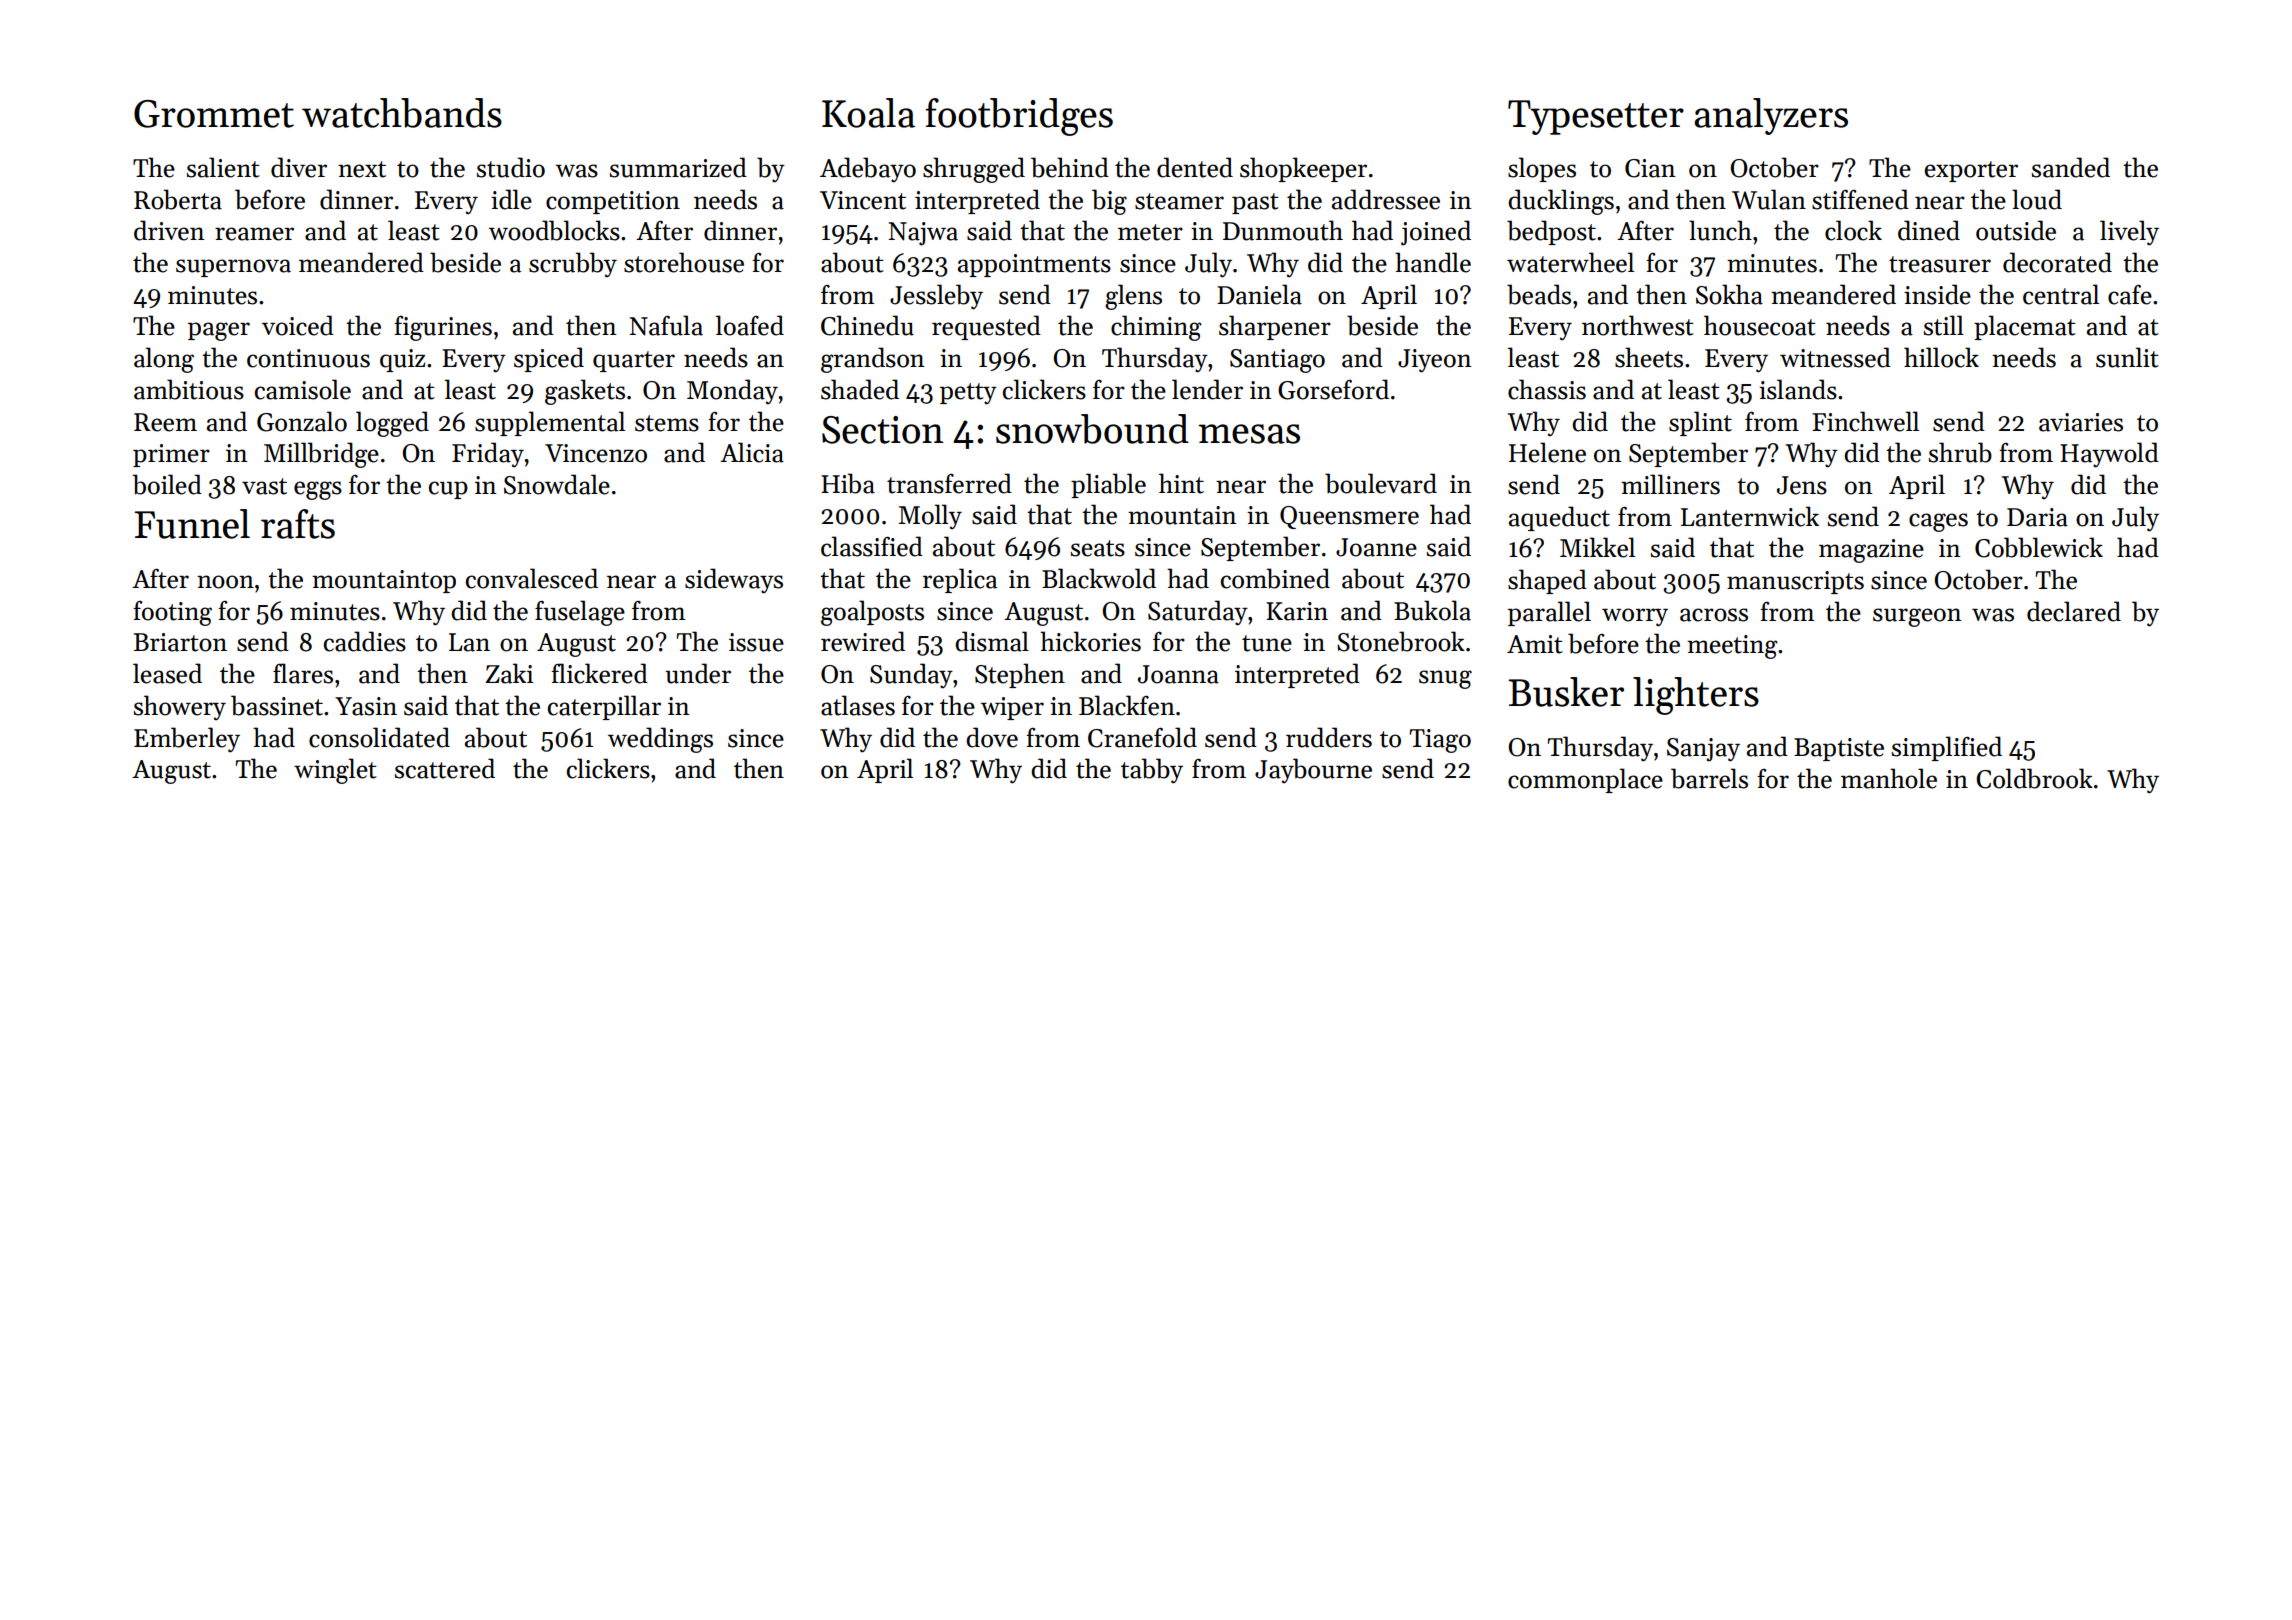 The width and height of the screenshot is (2292, 1620). Describe the element at coordinates (949, 483) in the screenshot. I see `transferred` at that location.
